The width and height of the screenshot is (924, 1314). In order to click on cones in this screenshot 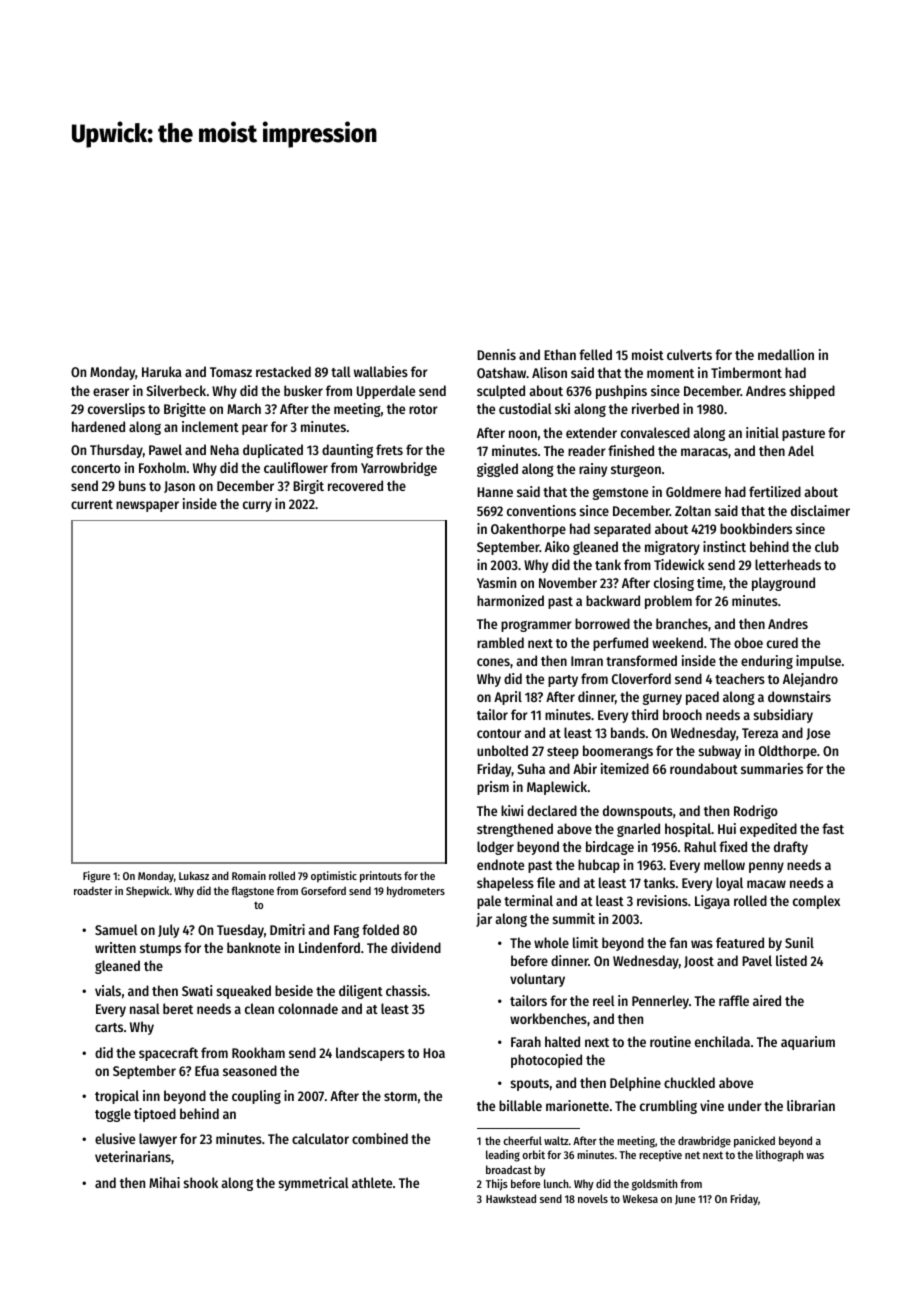, I will do `click(493, 662)`.
